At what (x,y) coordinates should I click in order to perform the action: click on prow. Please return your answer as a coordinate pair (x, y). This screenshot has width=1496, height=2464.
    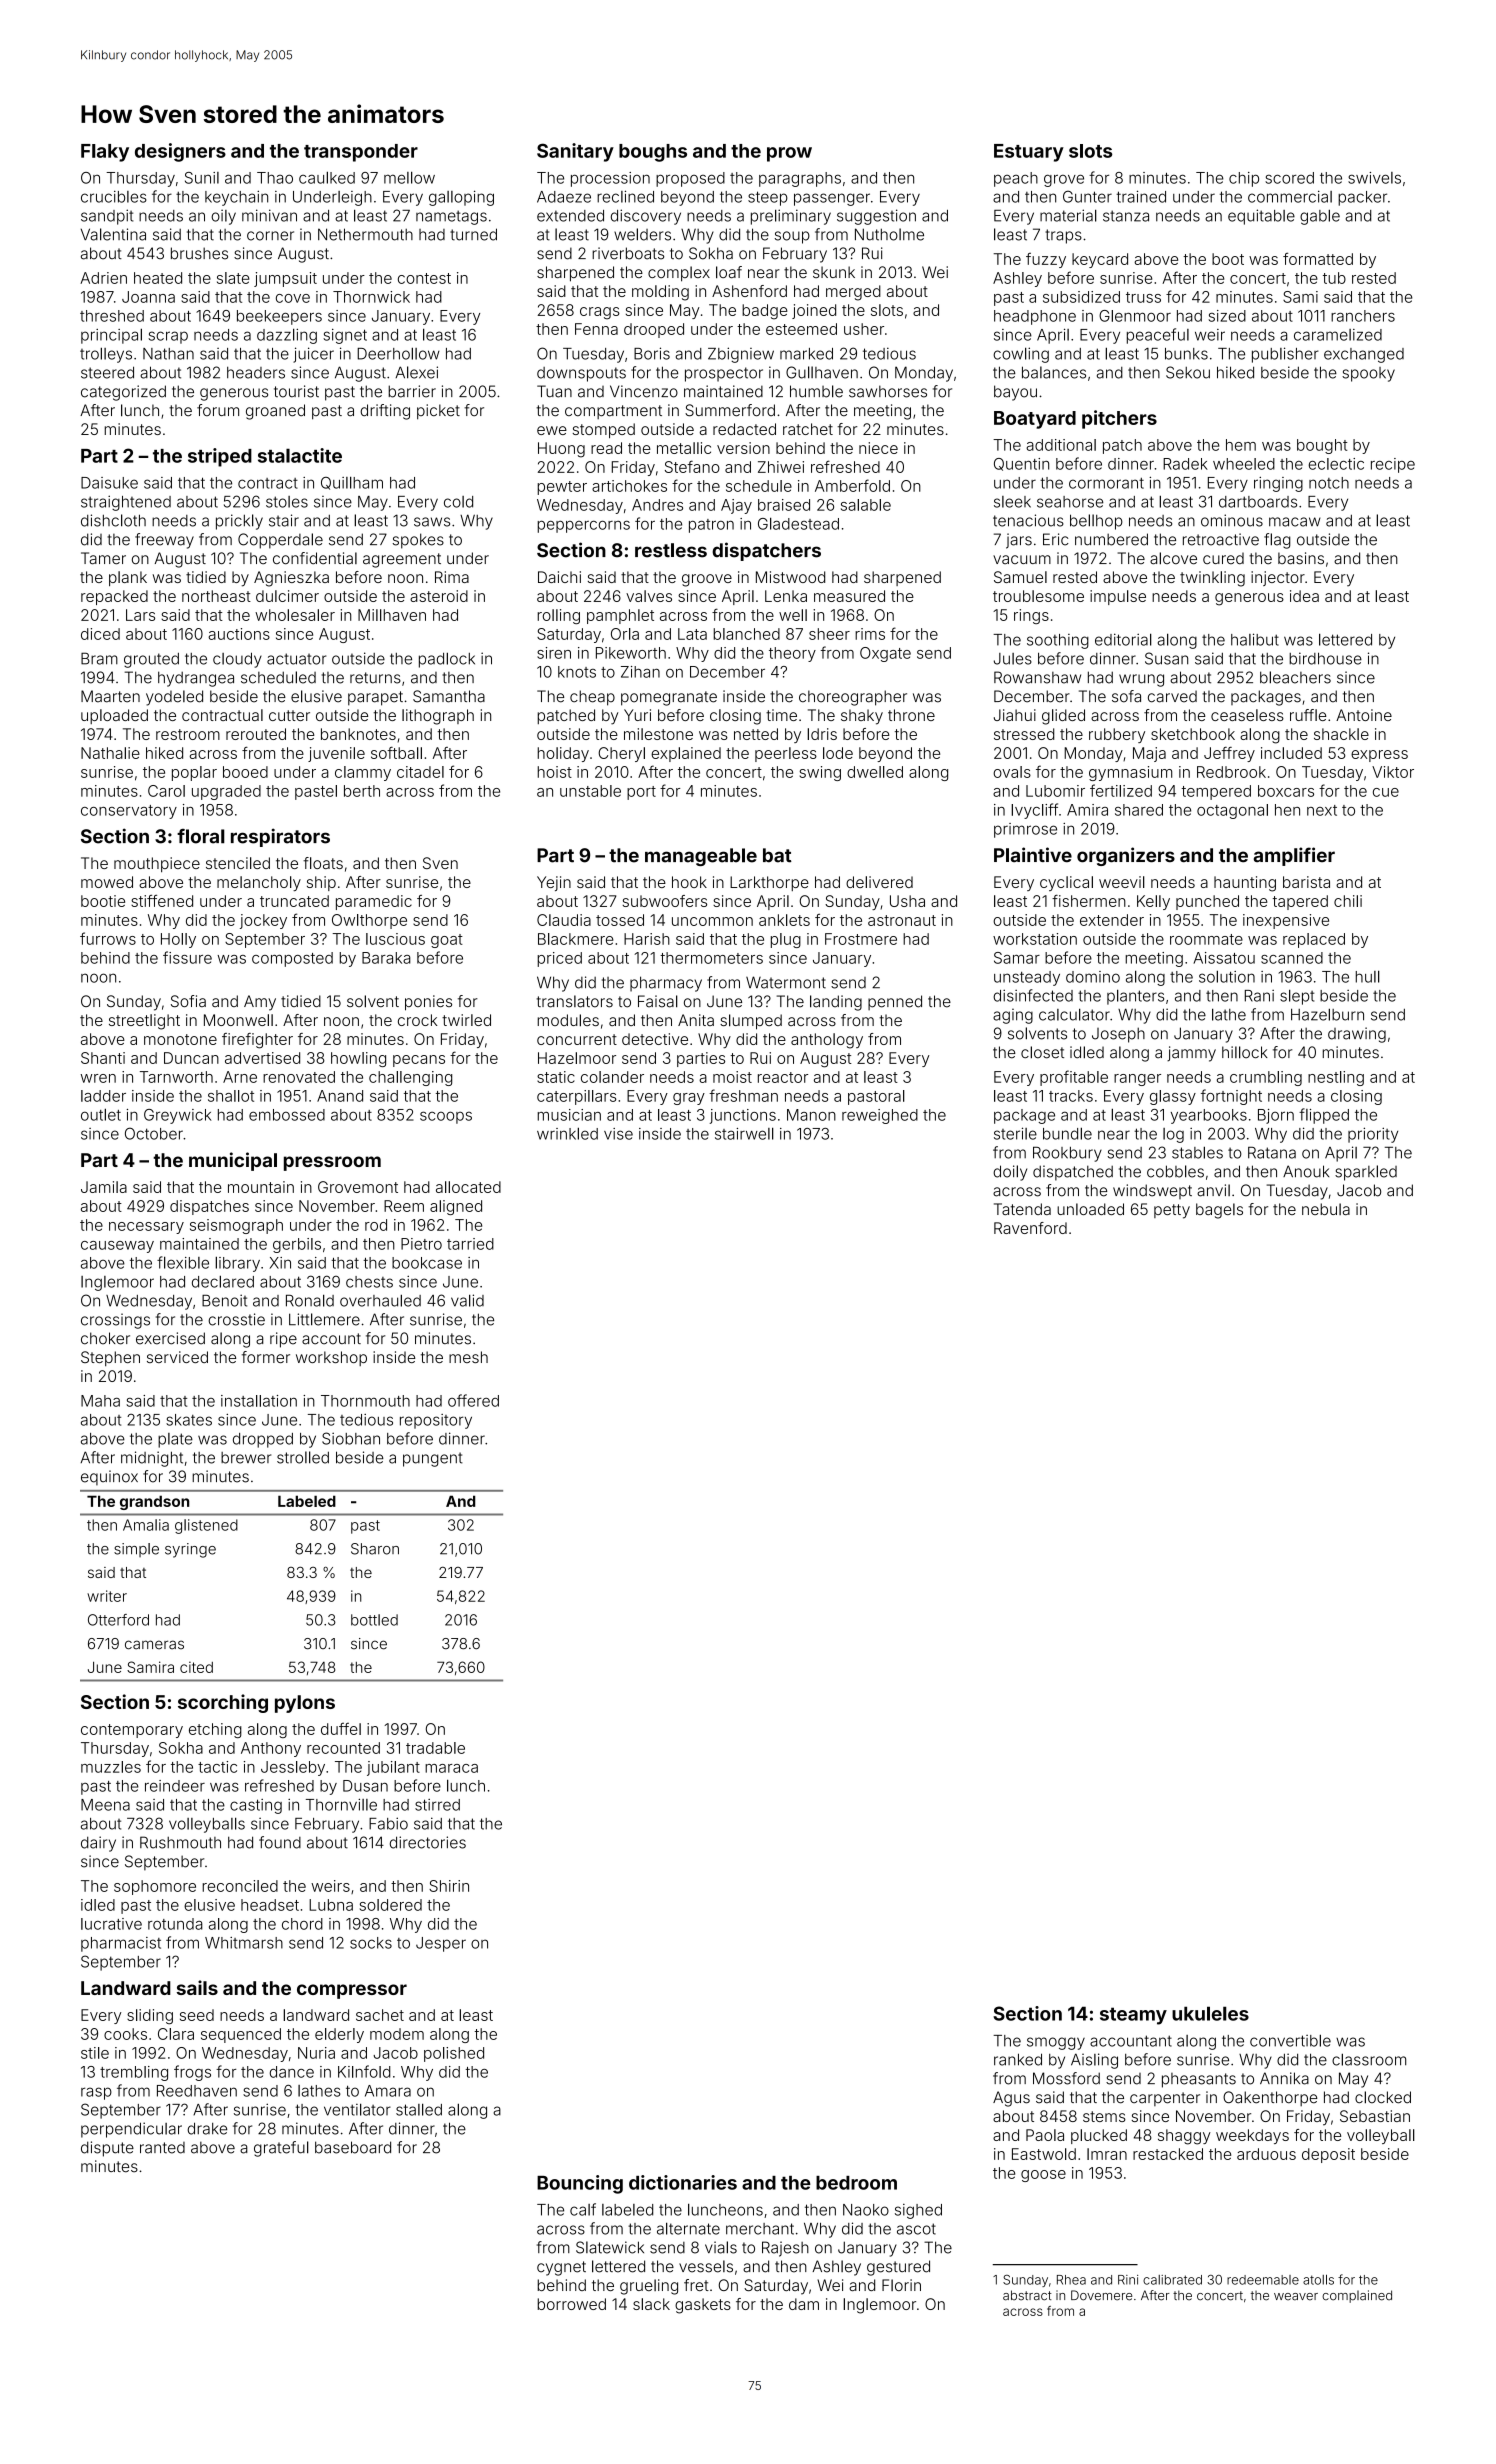
    Looking at the image, I should click on (789, 154).
